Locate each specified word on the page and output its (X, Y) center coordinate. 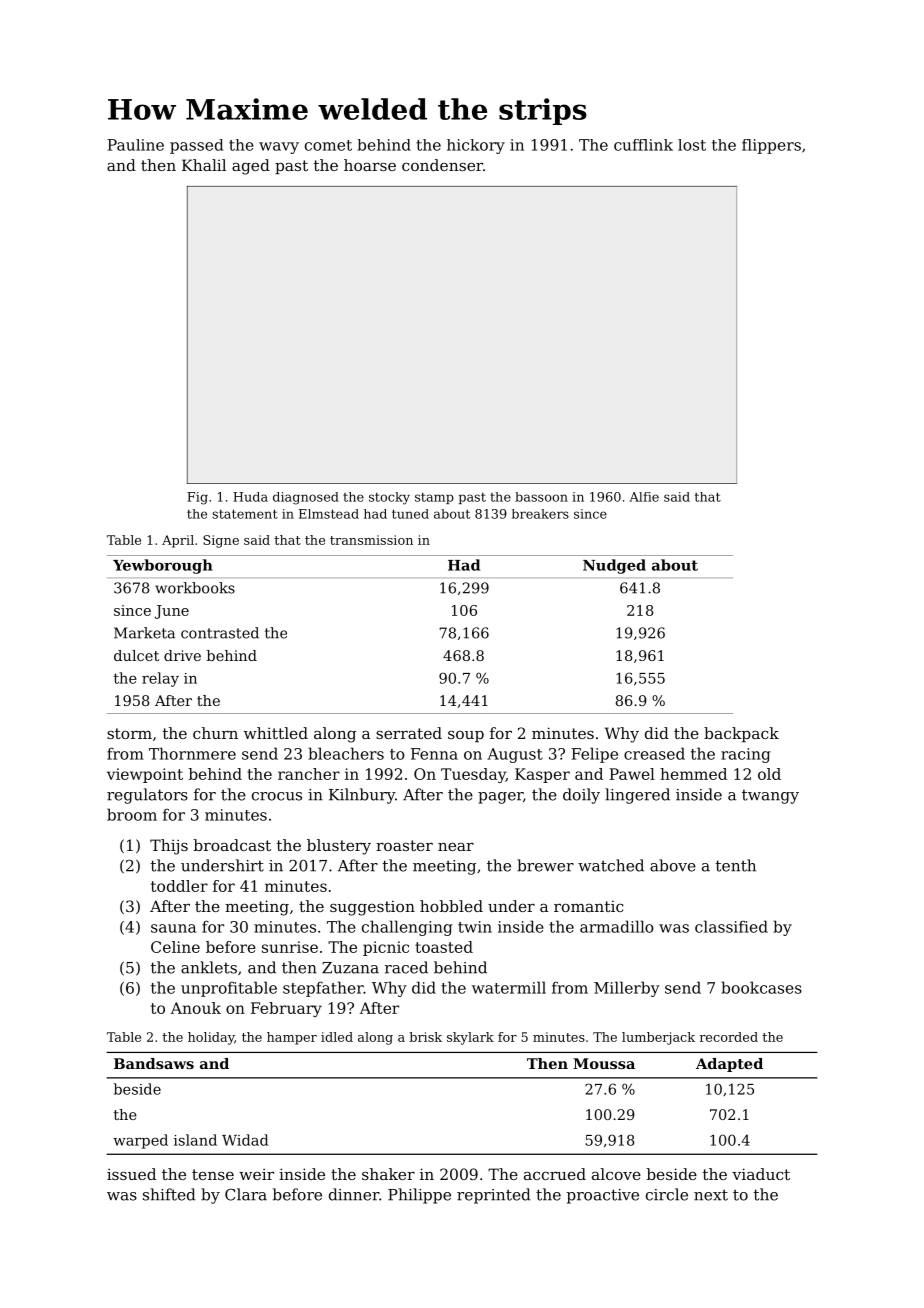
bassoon (541, 497)
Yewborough (163, 566)
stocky (389, 498)
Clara (246, 1194)
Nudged (614, 566)
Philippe (419, 1196)
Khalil (204, 165)
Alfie (644, 497)
